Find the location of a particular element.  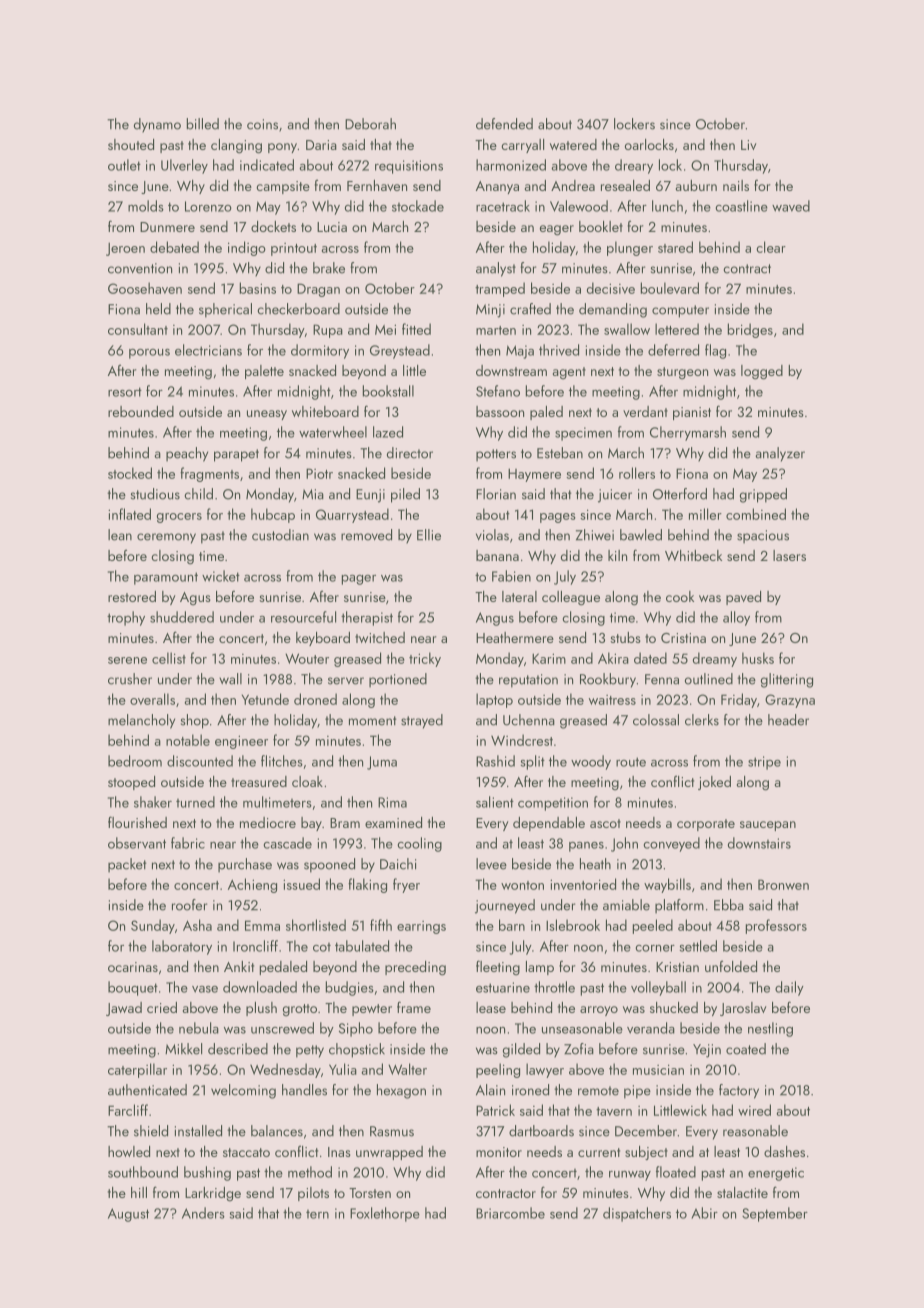

logged is located at coordinates (762, 372).
